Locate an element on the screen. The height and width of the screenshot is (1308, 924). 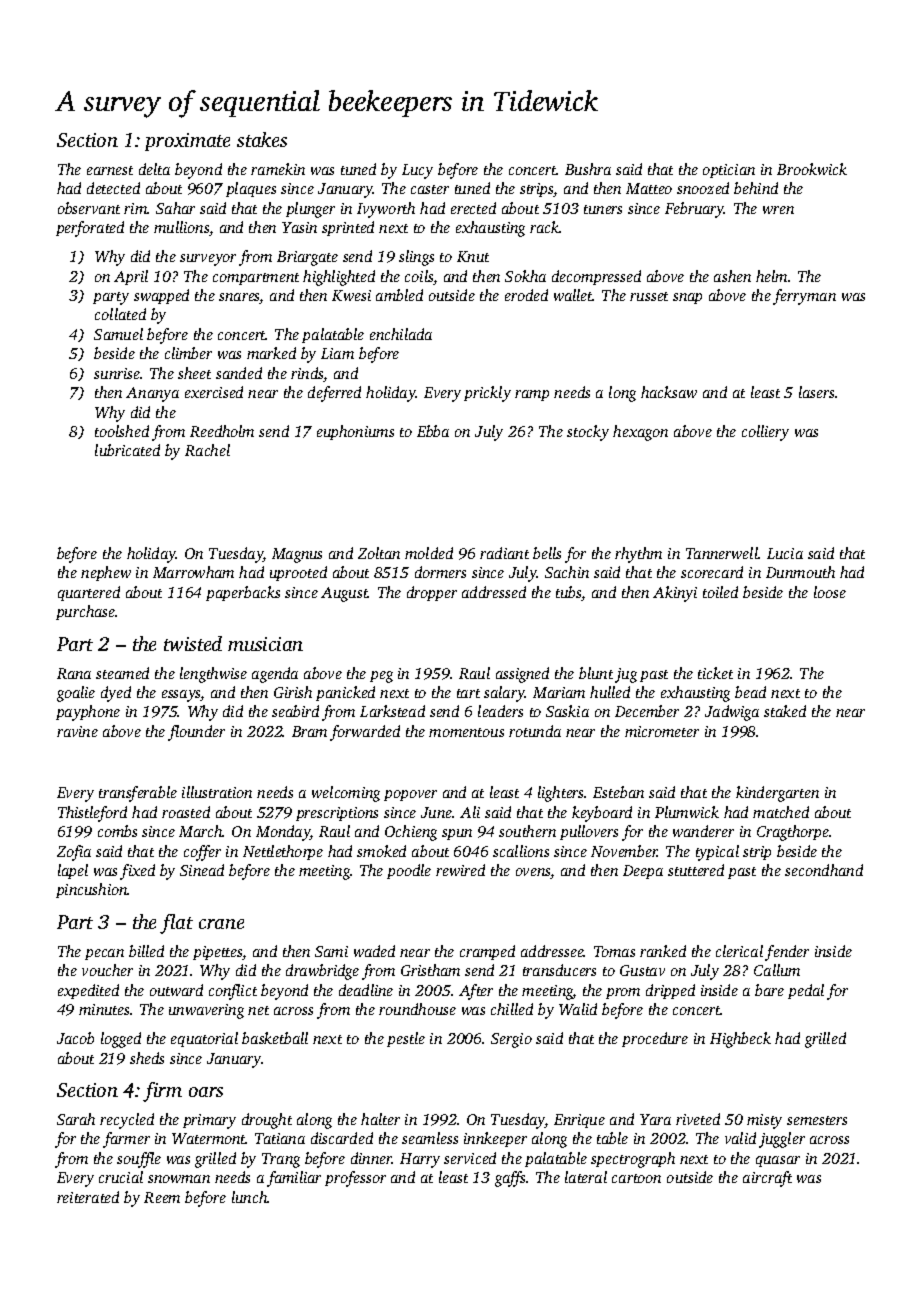
misty is located at coordinates (764, 1121).
